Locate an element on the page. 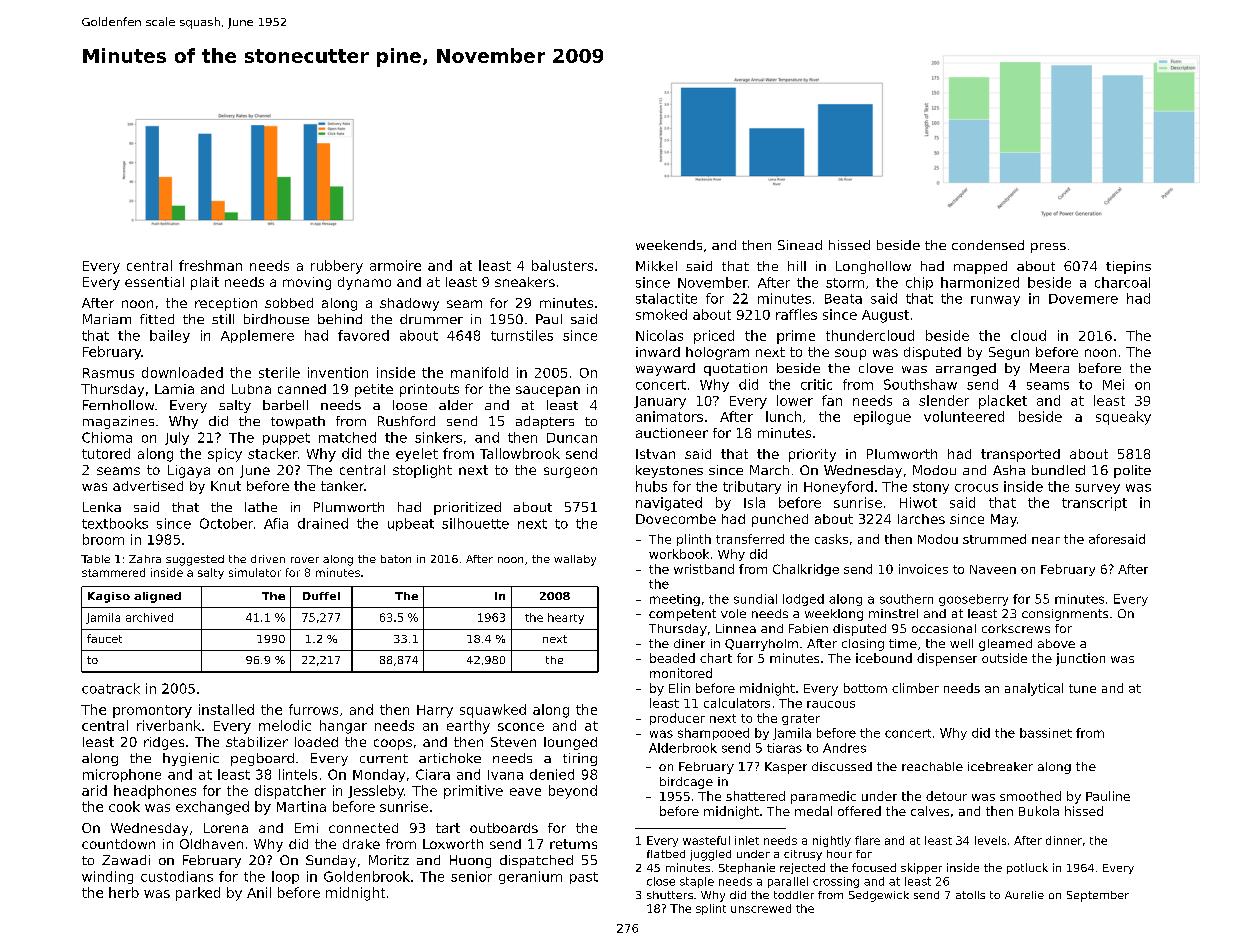 Image resolution: width=1233 pixels, height=952 pixels. calculators is located at coordinates (737, 703).
